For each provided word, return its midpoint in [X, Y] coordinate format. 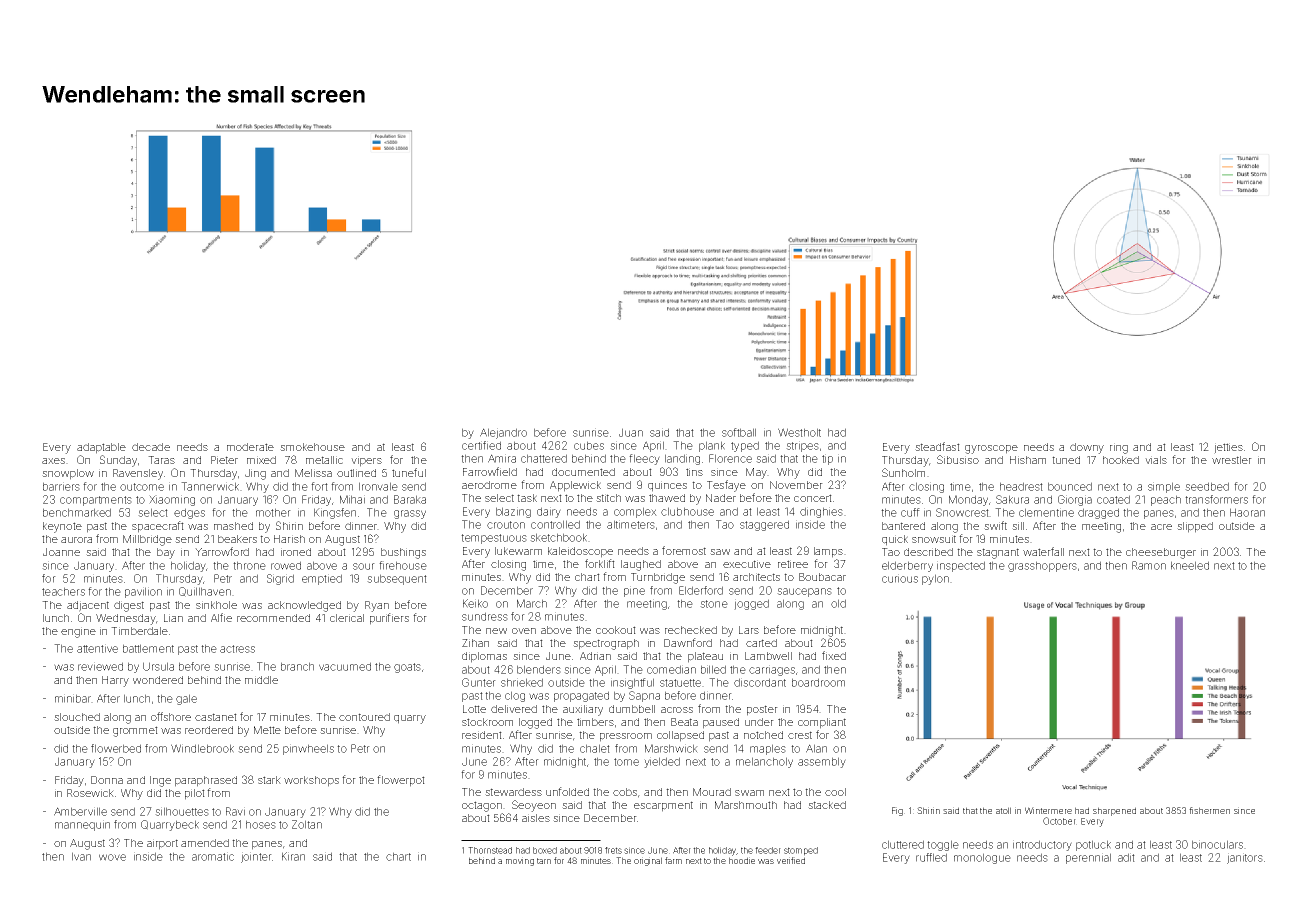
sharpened [1114, 811]
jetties [1228, 448]
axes [53, 461]
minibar [73, 698]
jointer [256, 857]
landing [682, 459]
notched [763, 735]
